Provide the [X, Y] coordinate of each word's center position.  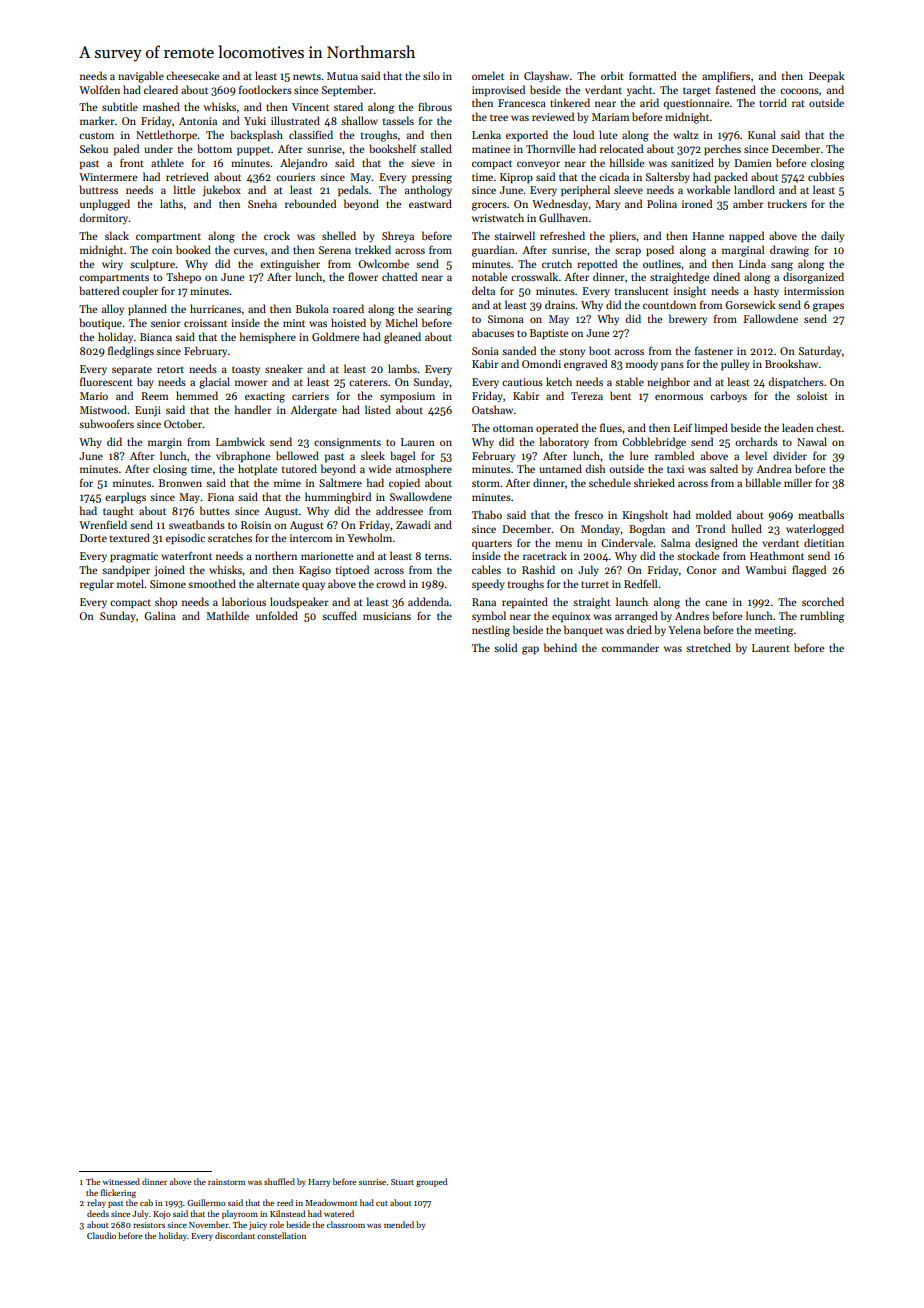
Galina [160, 615]
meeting [774, 631]
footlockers [265, 89]
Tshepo [183, 277]
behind [560, 647]
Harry [319, 1183]
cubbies [826, 176]
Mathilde [227, 615]
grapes [828, 307]
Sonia [485, 351]
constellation [281, 1235]
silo [431, 75]
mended [399, 1224]
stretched [708, 647]
